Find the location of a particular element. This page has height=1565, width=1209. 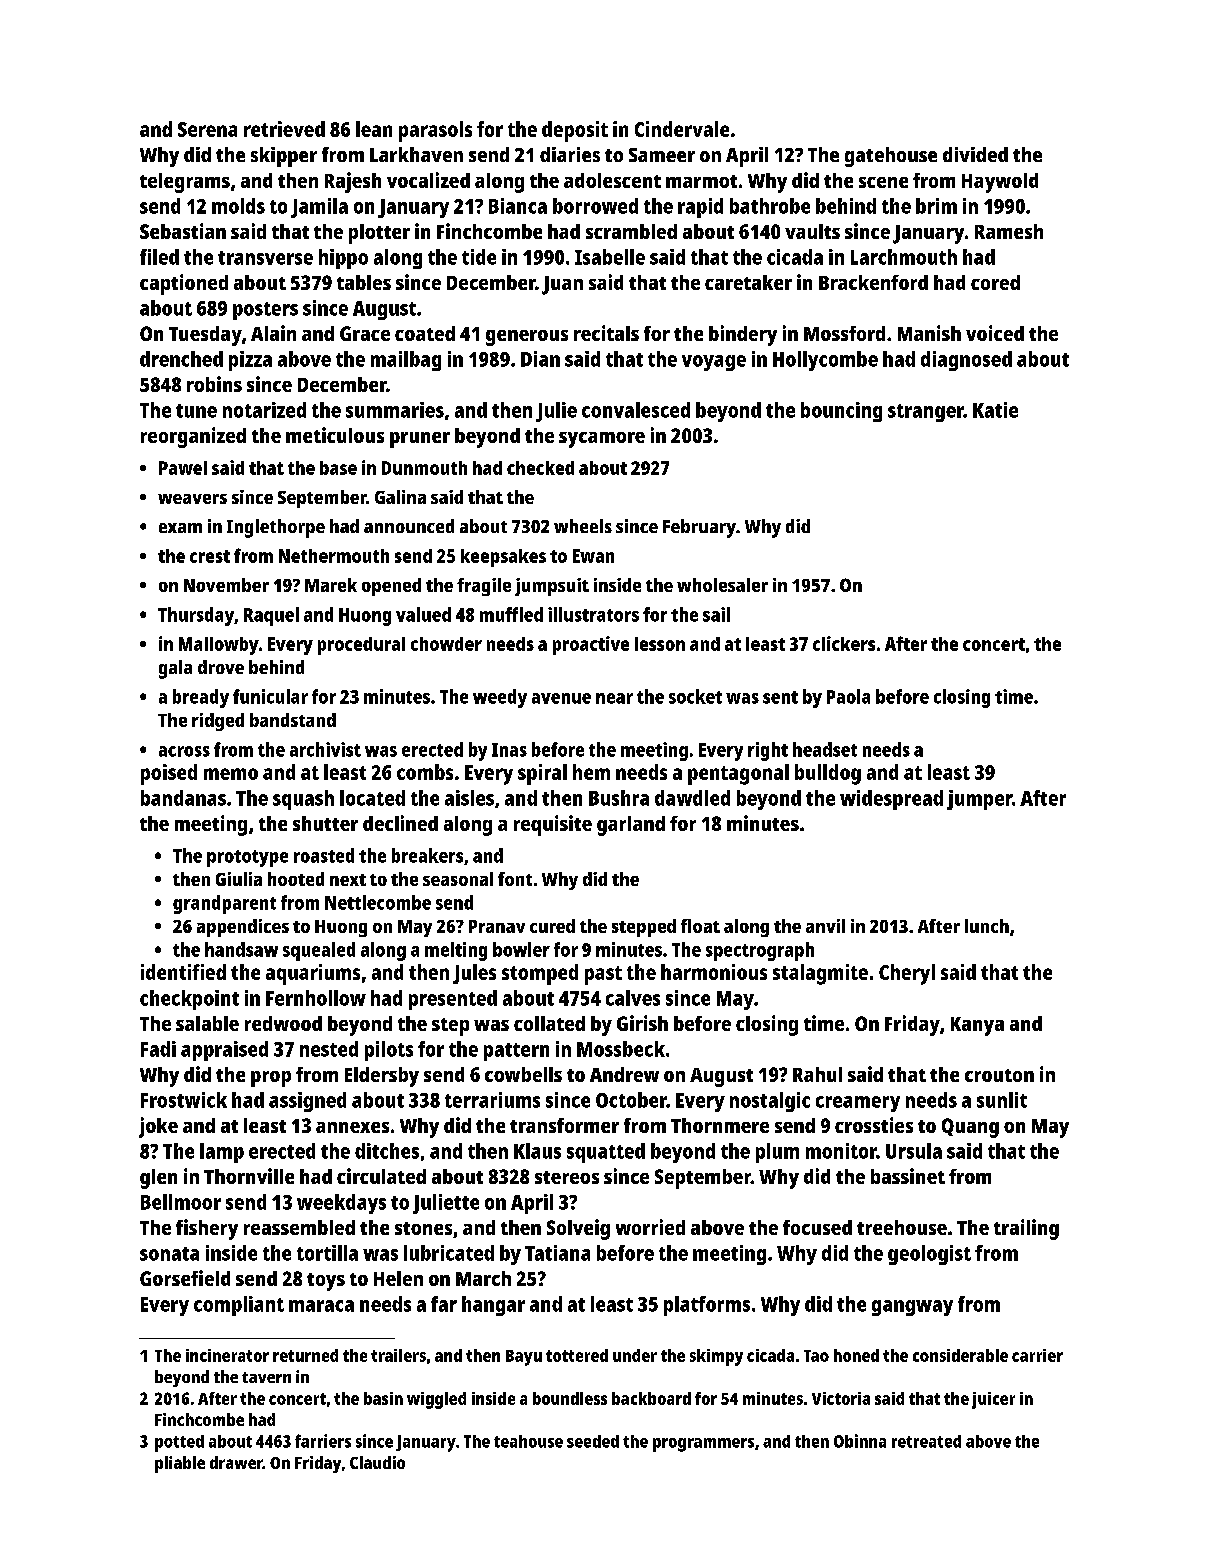

retreated is located at coordinates (926, 1441).
